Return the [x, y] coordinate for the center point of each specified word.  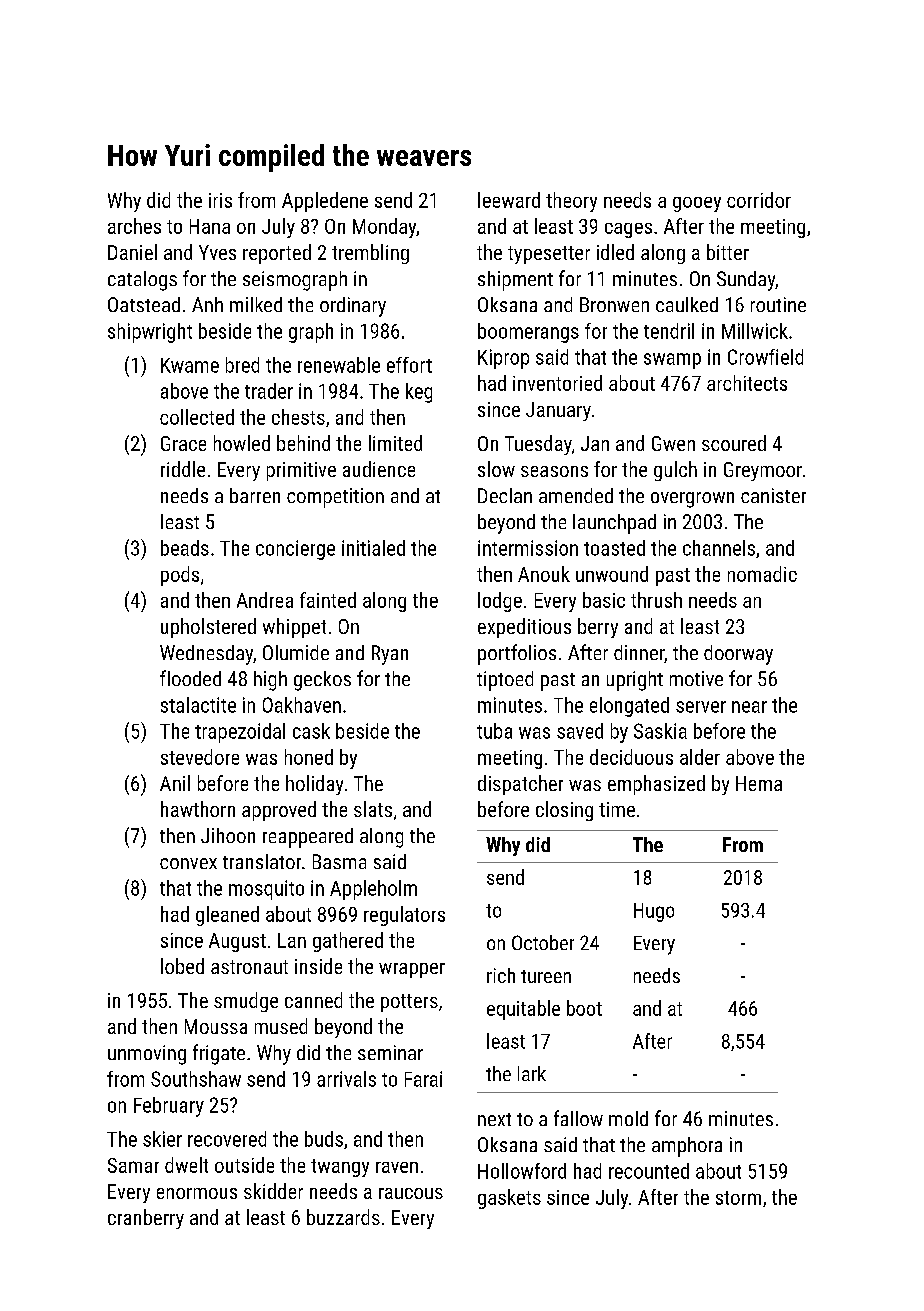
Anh [207, 304]
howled [242, 443]
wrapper [412, 970]
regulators [404, 916]
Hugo [654, 912]
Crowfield [765, 357]
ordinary [353, 307]
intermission [528, 548]
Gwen [673, 443]
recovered [227, 1139]
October [543, 942]
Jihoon [228, 835]
